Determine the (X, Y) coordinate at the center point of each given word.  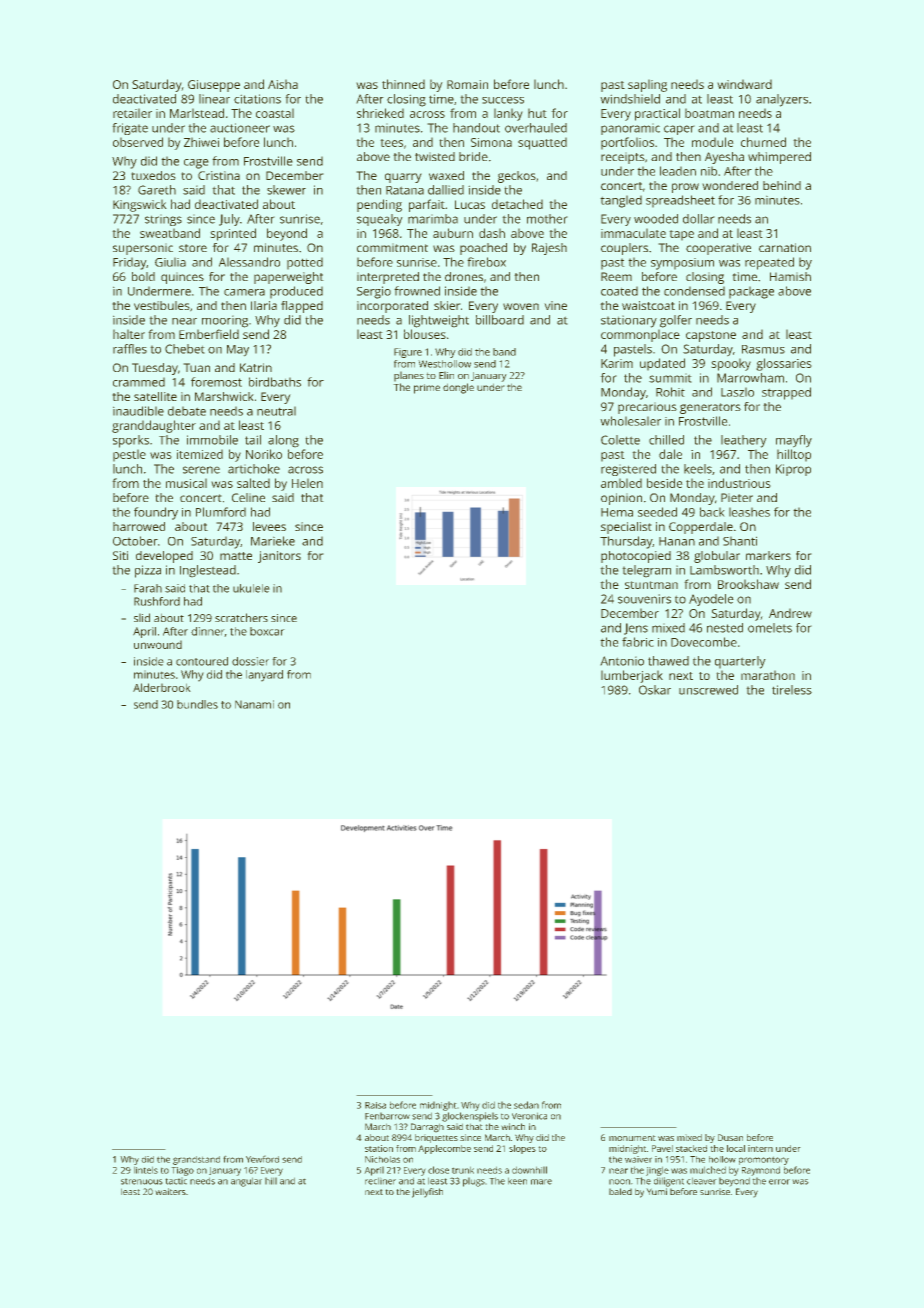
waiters (170, 1191)
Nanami (254, 704)
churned (763, 142)
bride (473, 156)
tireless (792, 690)
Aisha (283, 84)
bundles (197, 704)
